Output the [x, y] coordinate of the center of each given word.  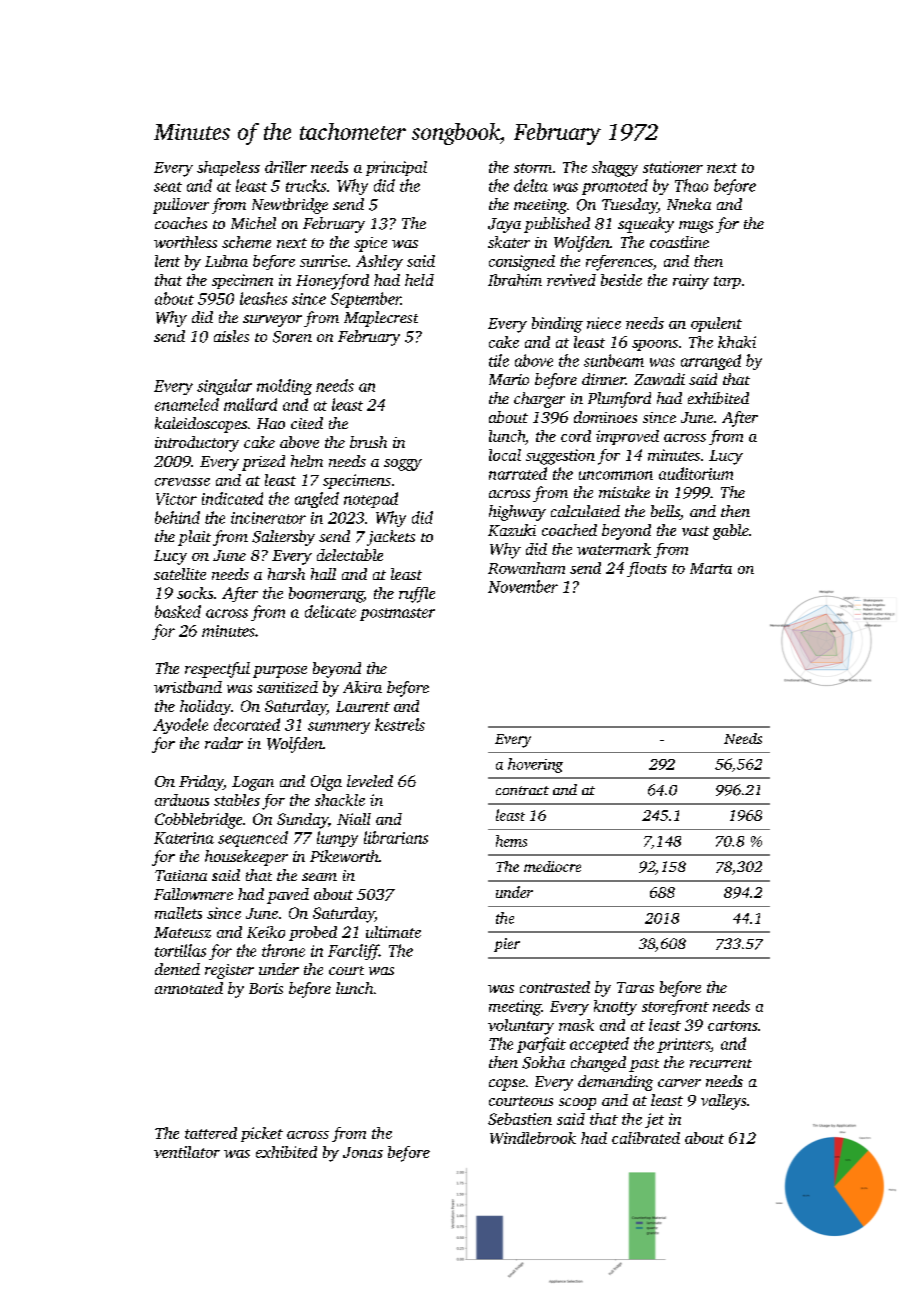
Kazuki [512, 530]
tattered [211, 1133]
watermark [614, 549]
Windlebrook [533, 1138]
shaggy [615, 169]
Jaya [504, 225]
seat [168, 187]
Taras [635, 987]
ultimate [393, 932]
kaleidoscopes [201, 425]
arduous [182, 800]
